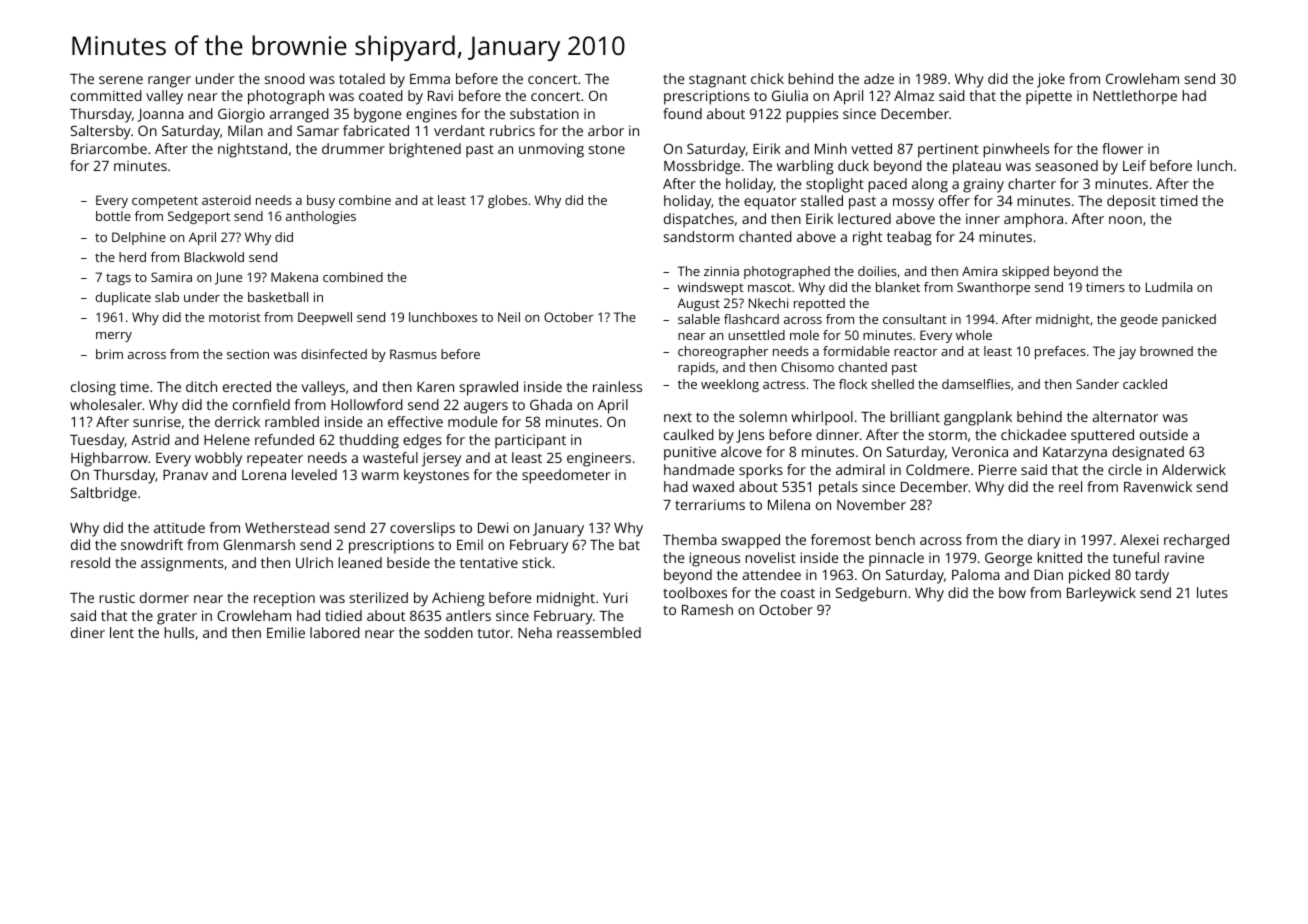  What do you see at coordinates (790, 95) in the screenshot?
I see `Giulia` at bounding box center [790, 95].
